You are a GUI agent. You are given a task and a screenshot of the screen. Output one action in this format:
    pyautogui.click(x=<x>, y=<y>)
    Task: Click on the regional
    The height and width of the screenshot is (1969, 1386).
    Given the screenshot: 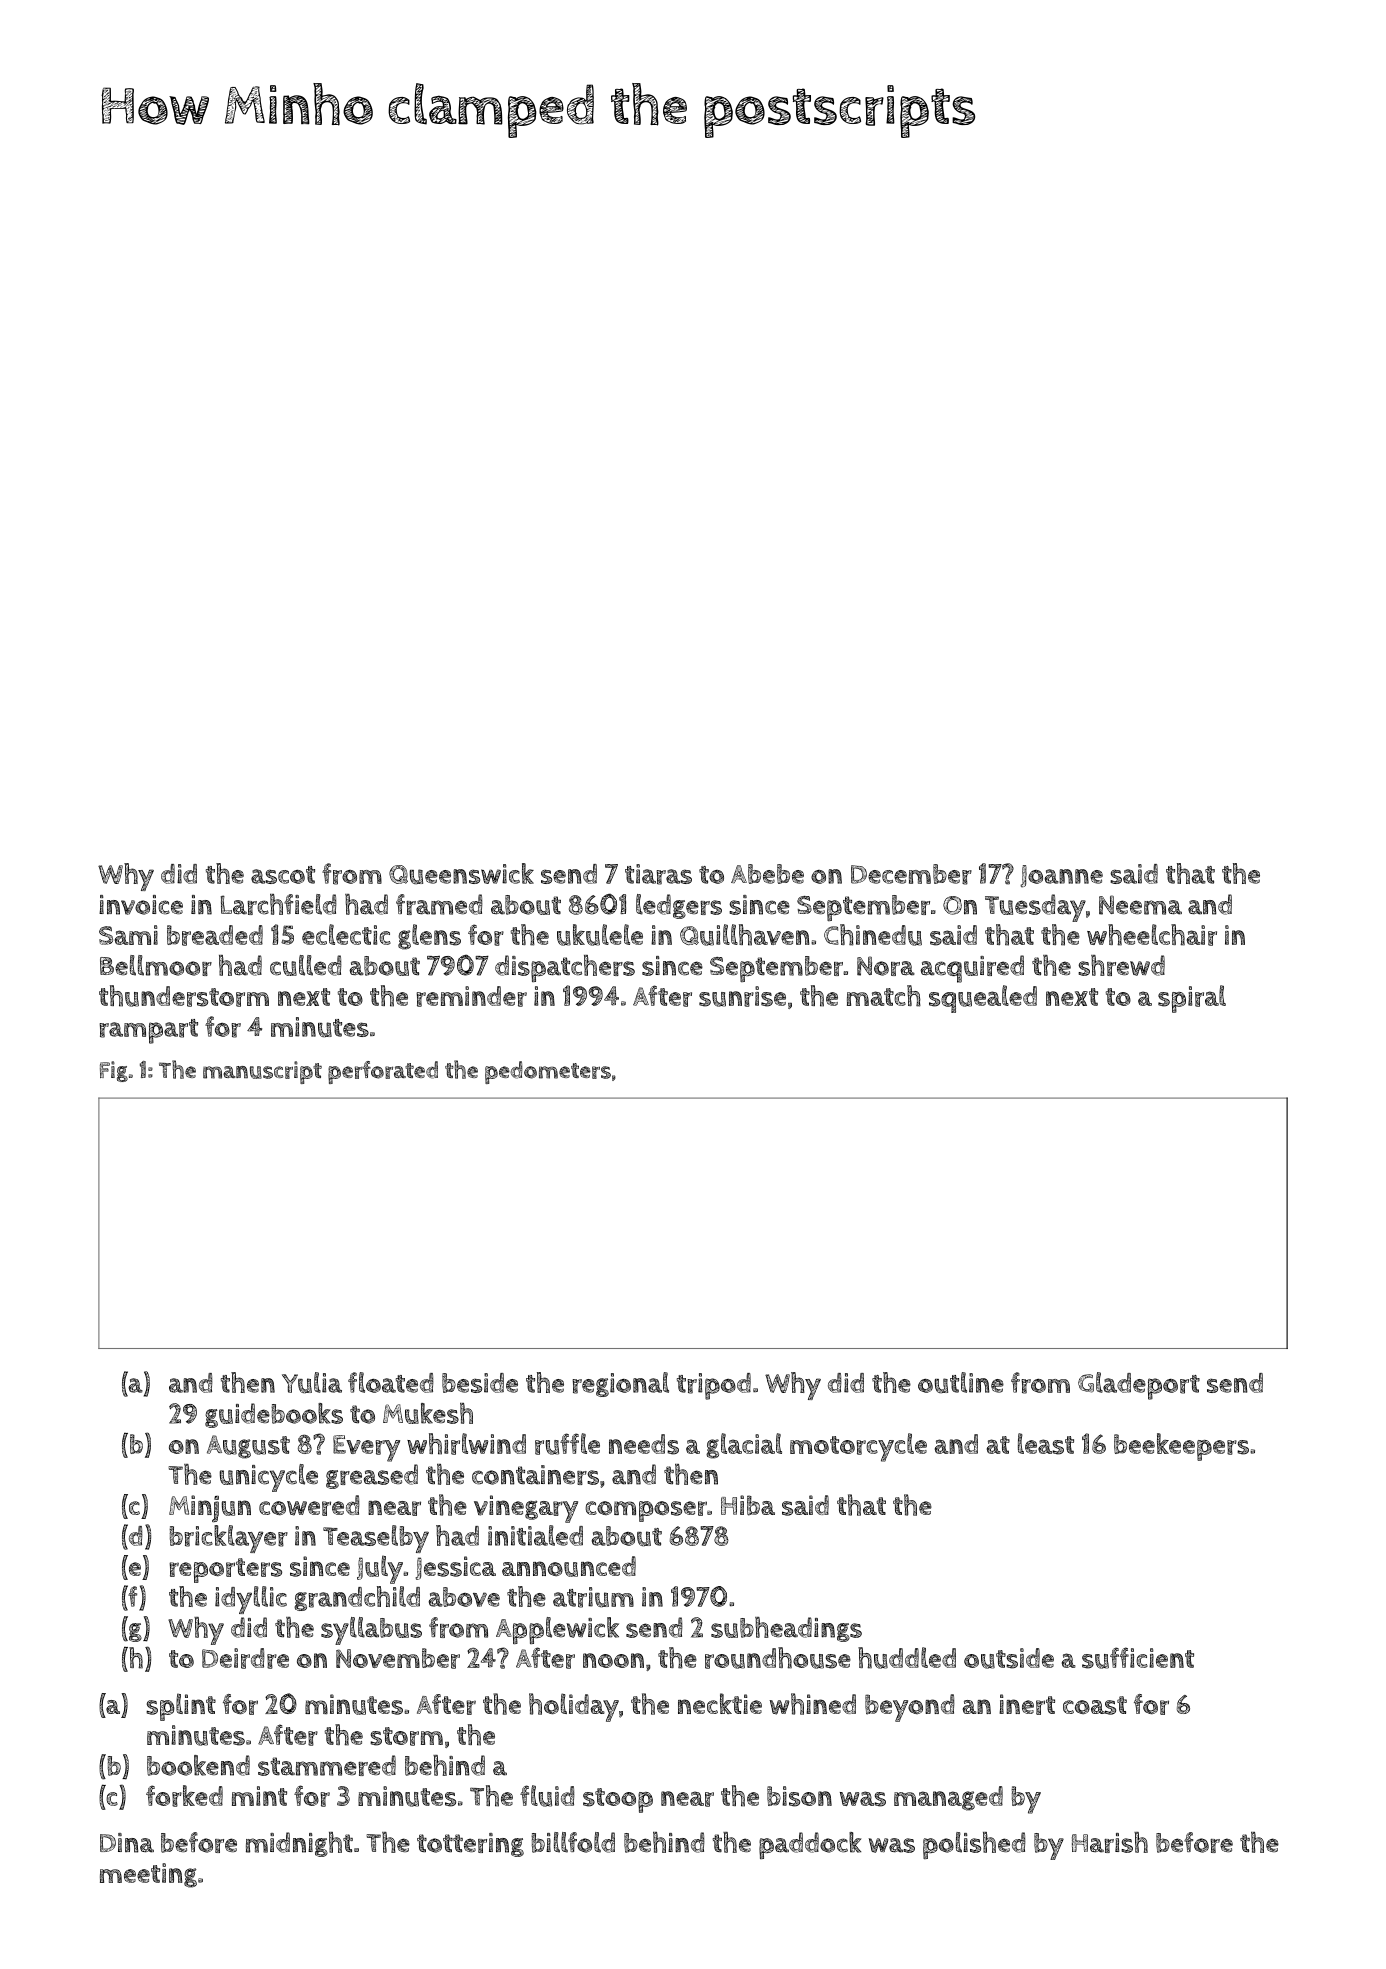 What is the action you would take?
    pyautogui.click(x=620, y=1384)
